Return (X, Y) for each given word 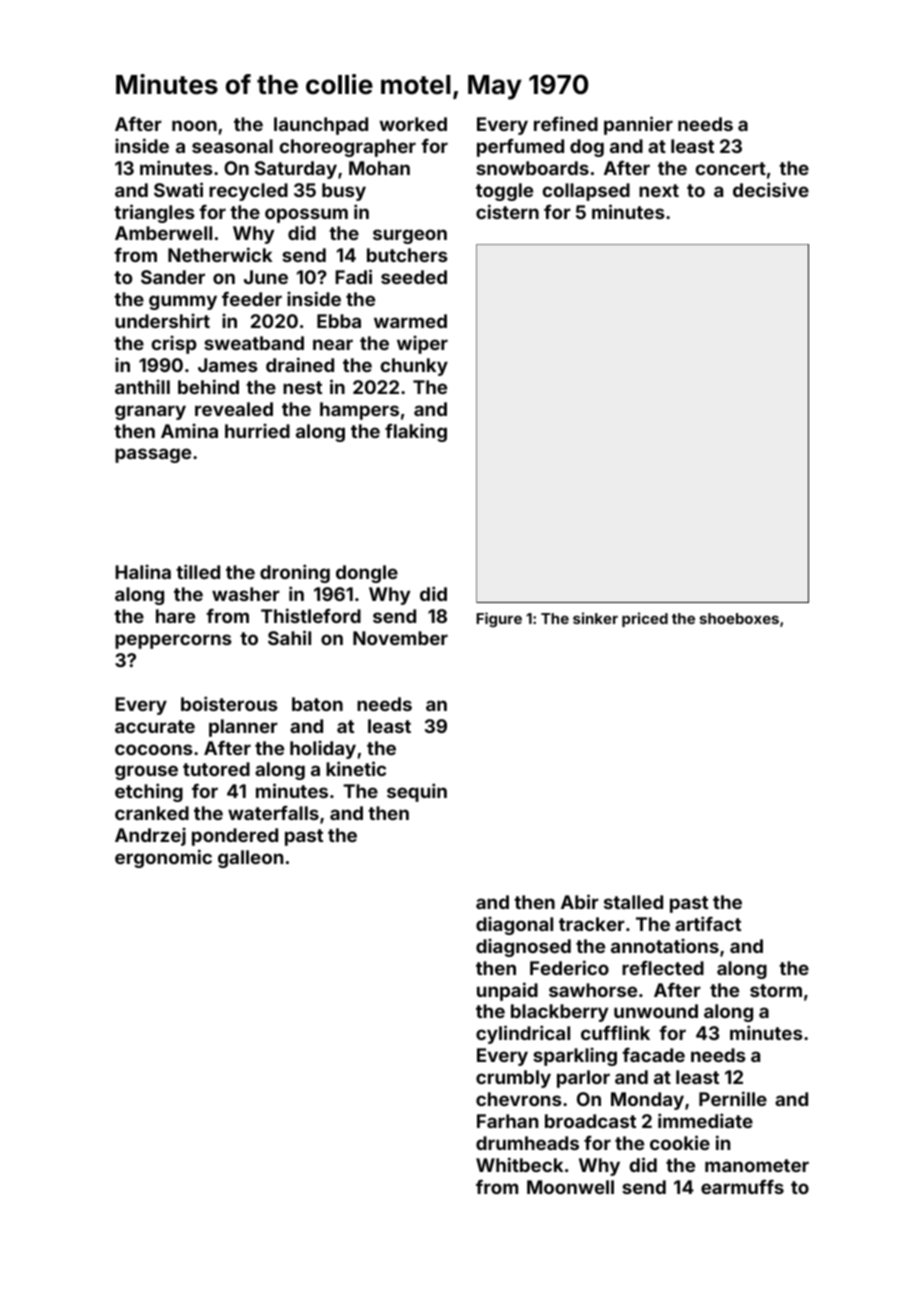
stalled (633, 902)
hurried (257, 430)
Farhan (507, 1121)
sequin (417, 792)
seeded (414, 277)
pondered (235, 837)
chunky (414, 367)
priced (645, 619)
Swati (178, 189)
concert (731, 168)
